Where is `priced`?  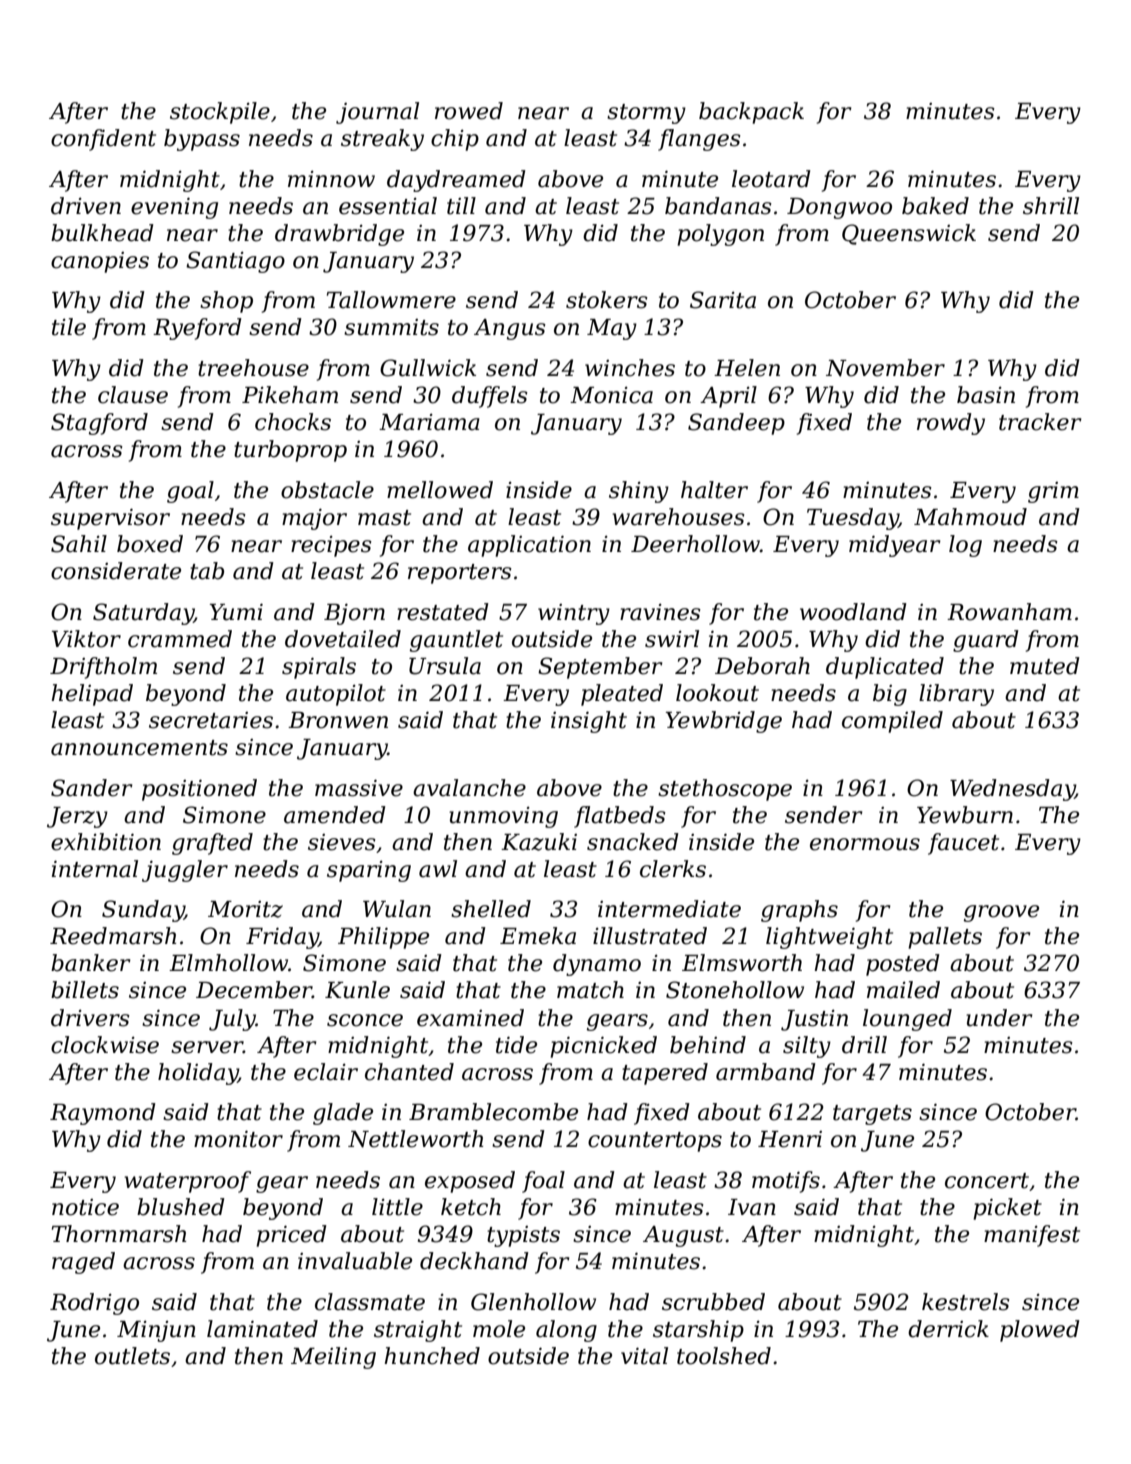 priced is located at coordinates (291, 1236).
